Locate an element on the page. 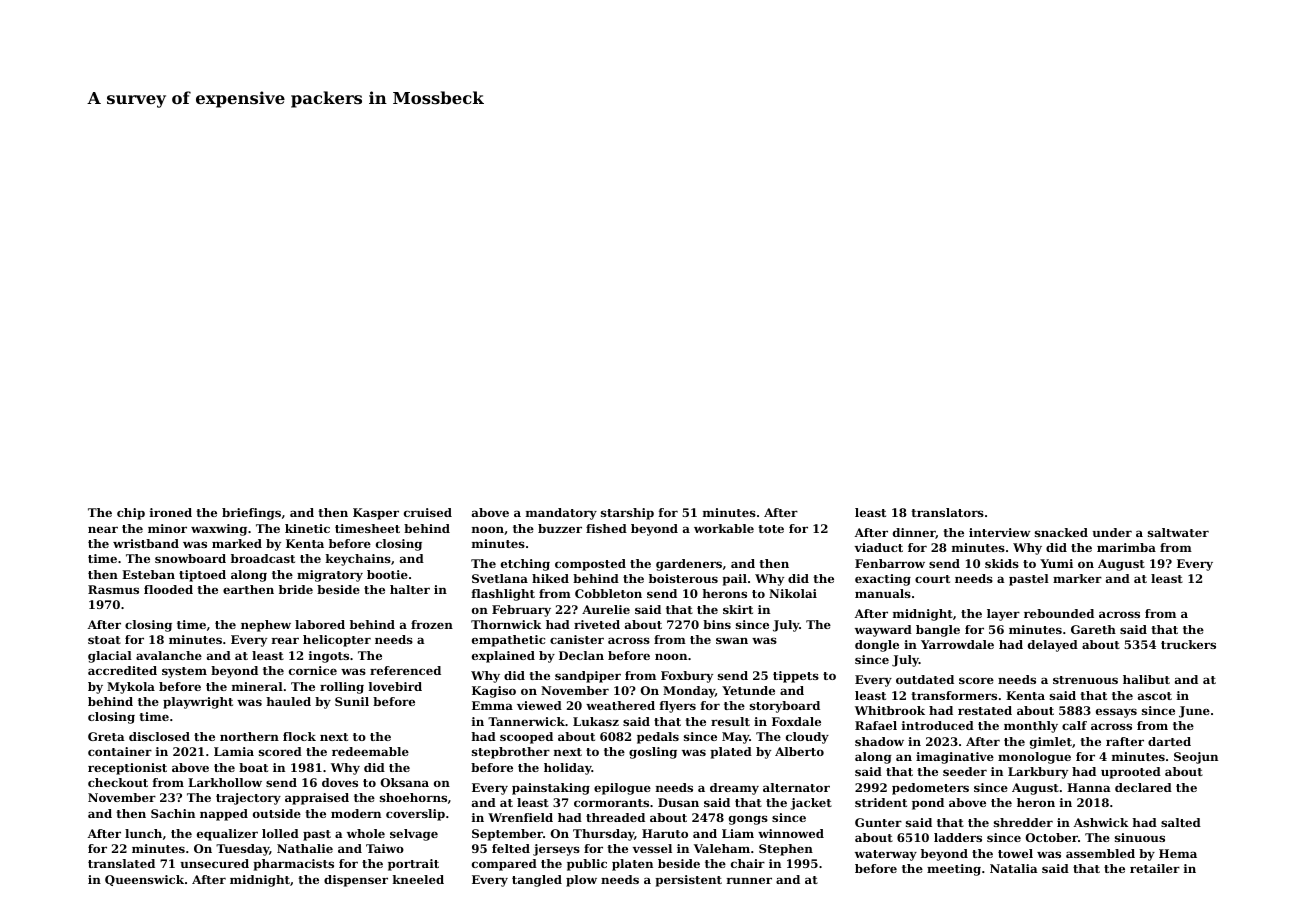 The height and width of the image is (924, 1308). hiked is located at coordinates (550, 578).
